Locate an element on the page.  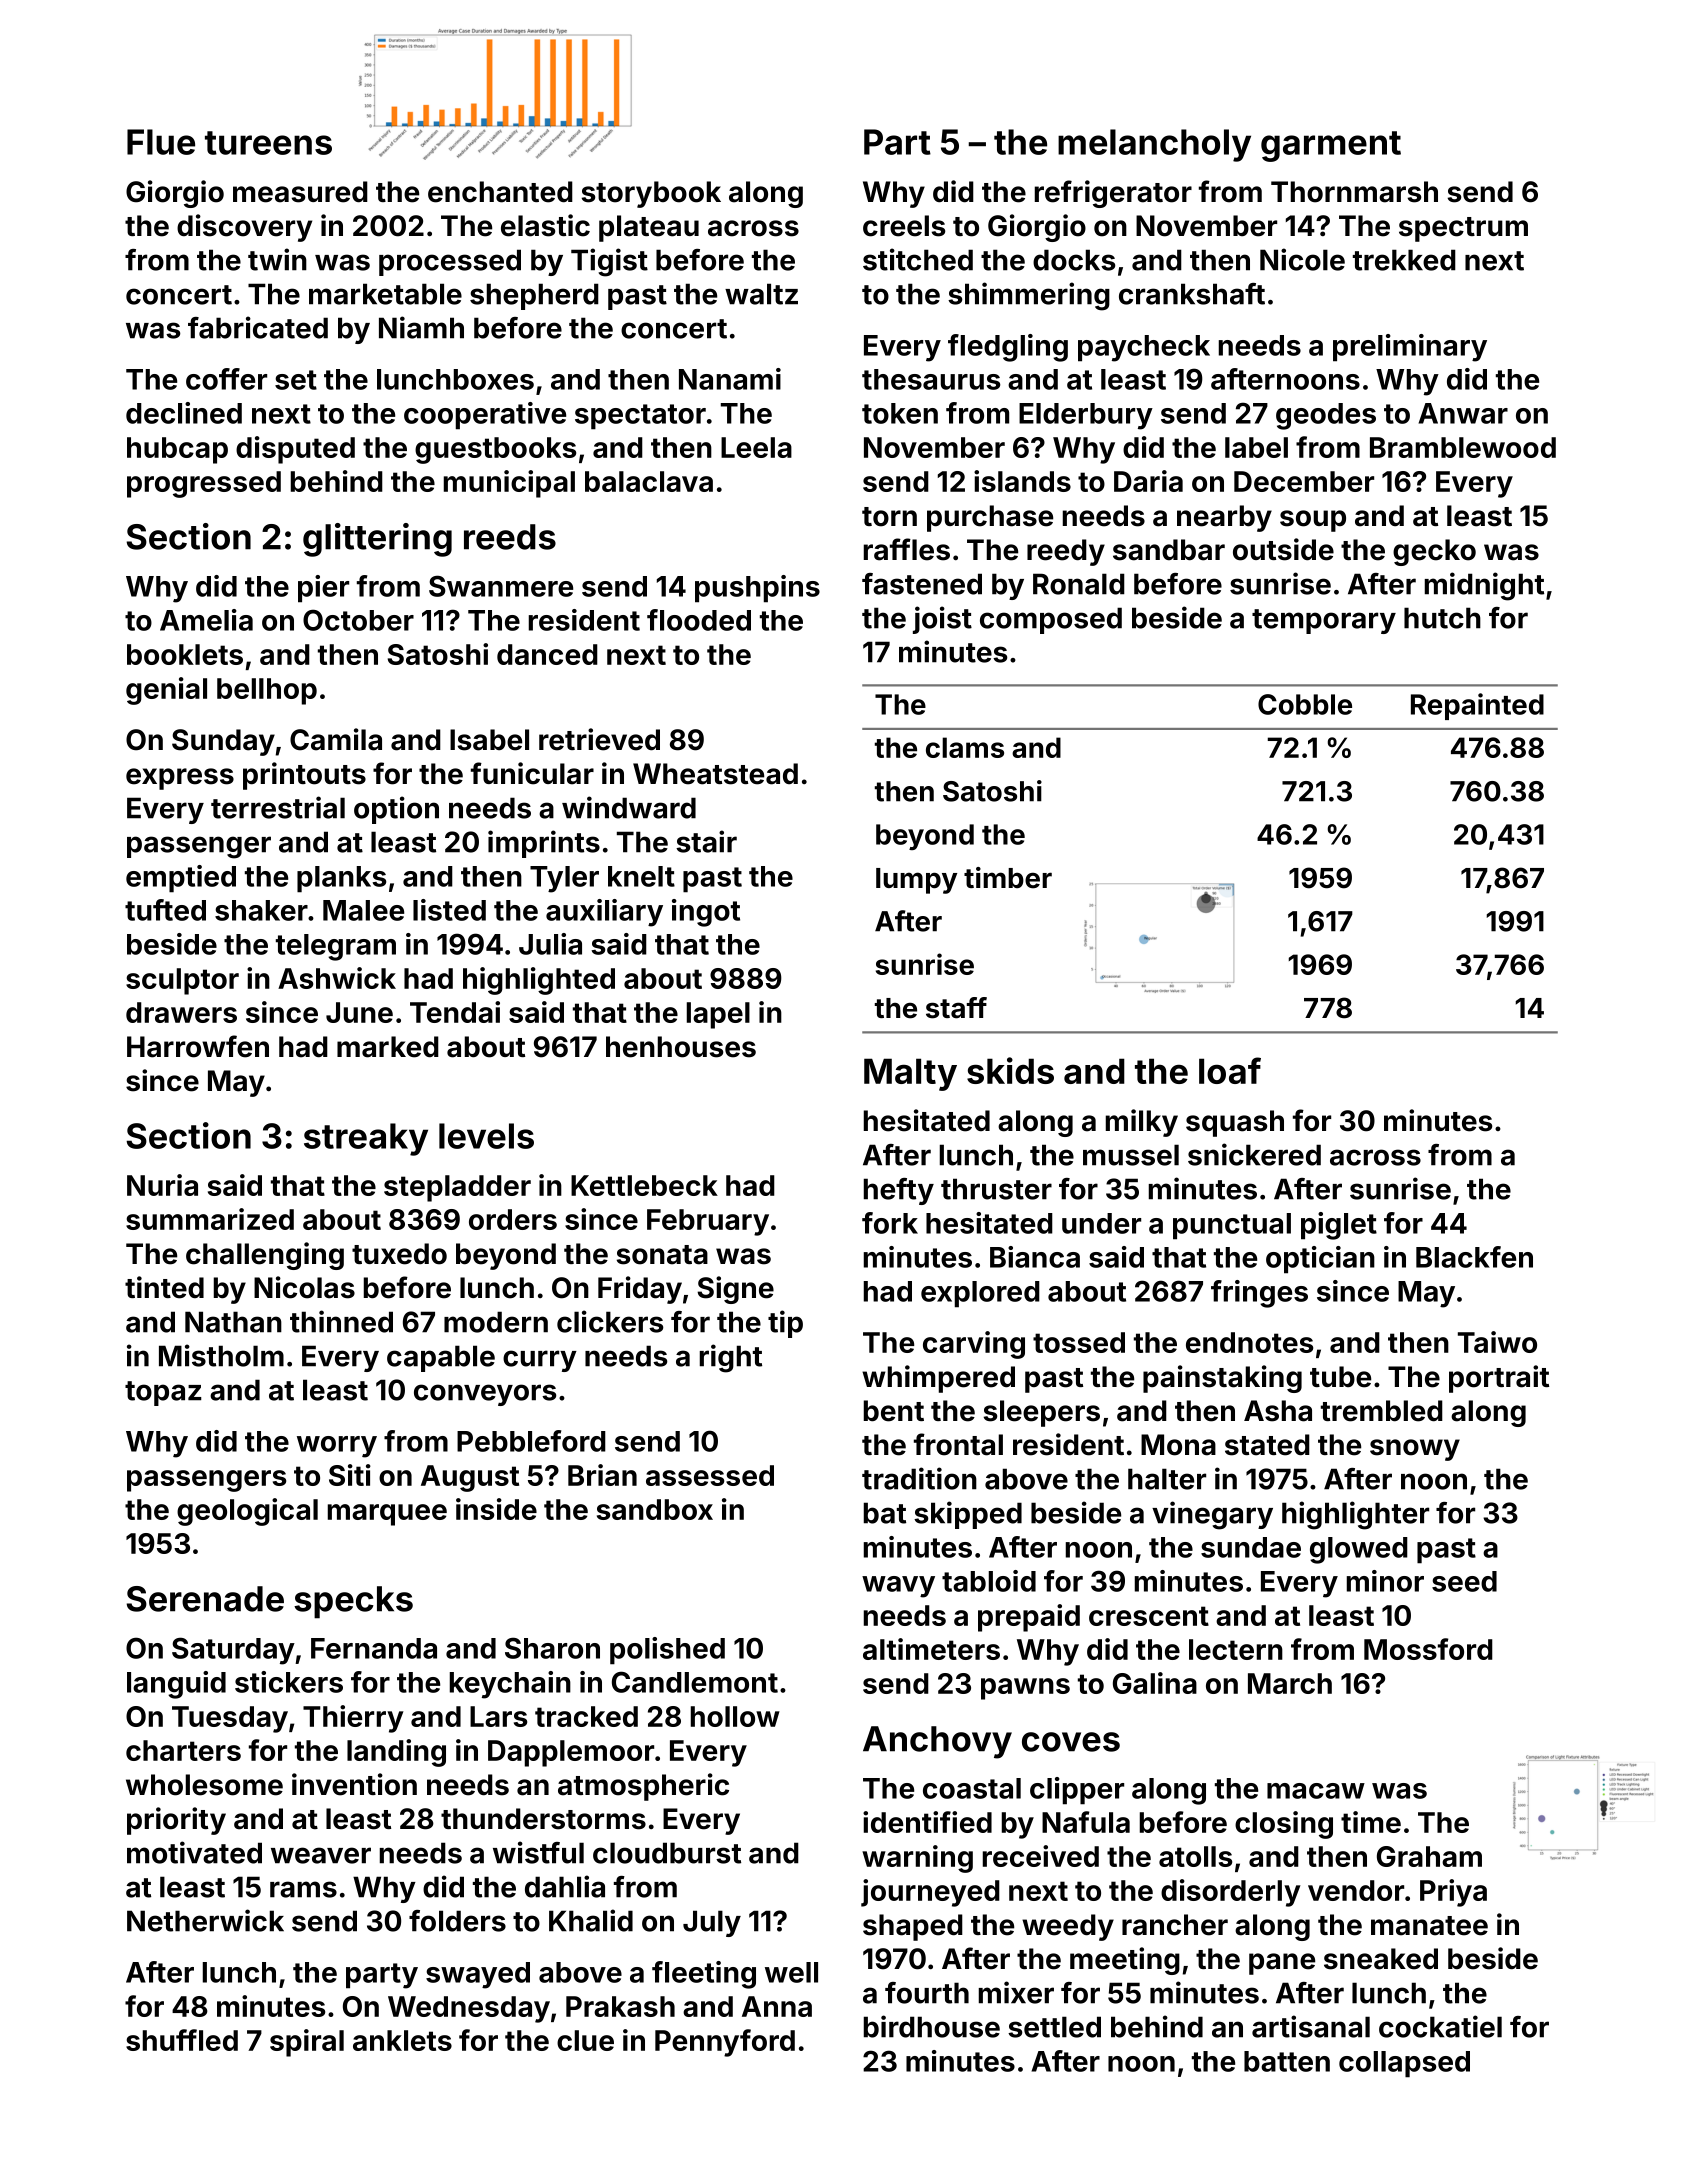
tureens is located at coordinates (268, 143).
